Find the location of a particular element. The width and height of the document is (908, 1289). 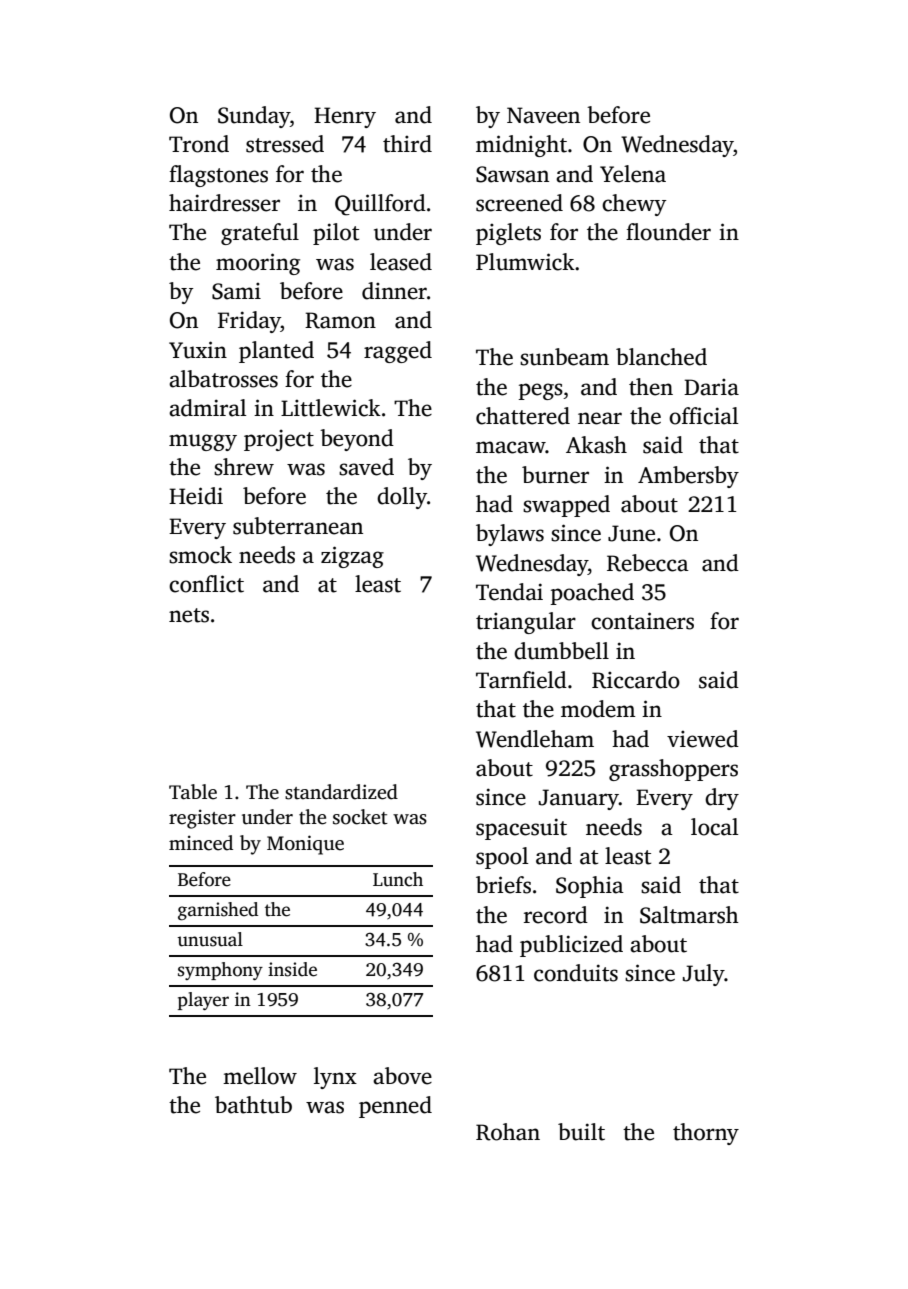

penned is located at coordinates (395, 1107).
